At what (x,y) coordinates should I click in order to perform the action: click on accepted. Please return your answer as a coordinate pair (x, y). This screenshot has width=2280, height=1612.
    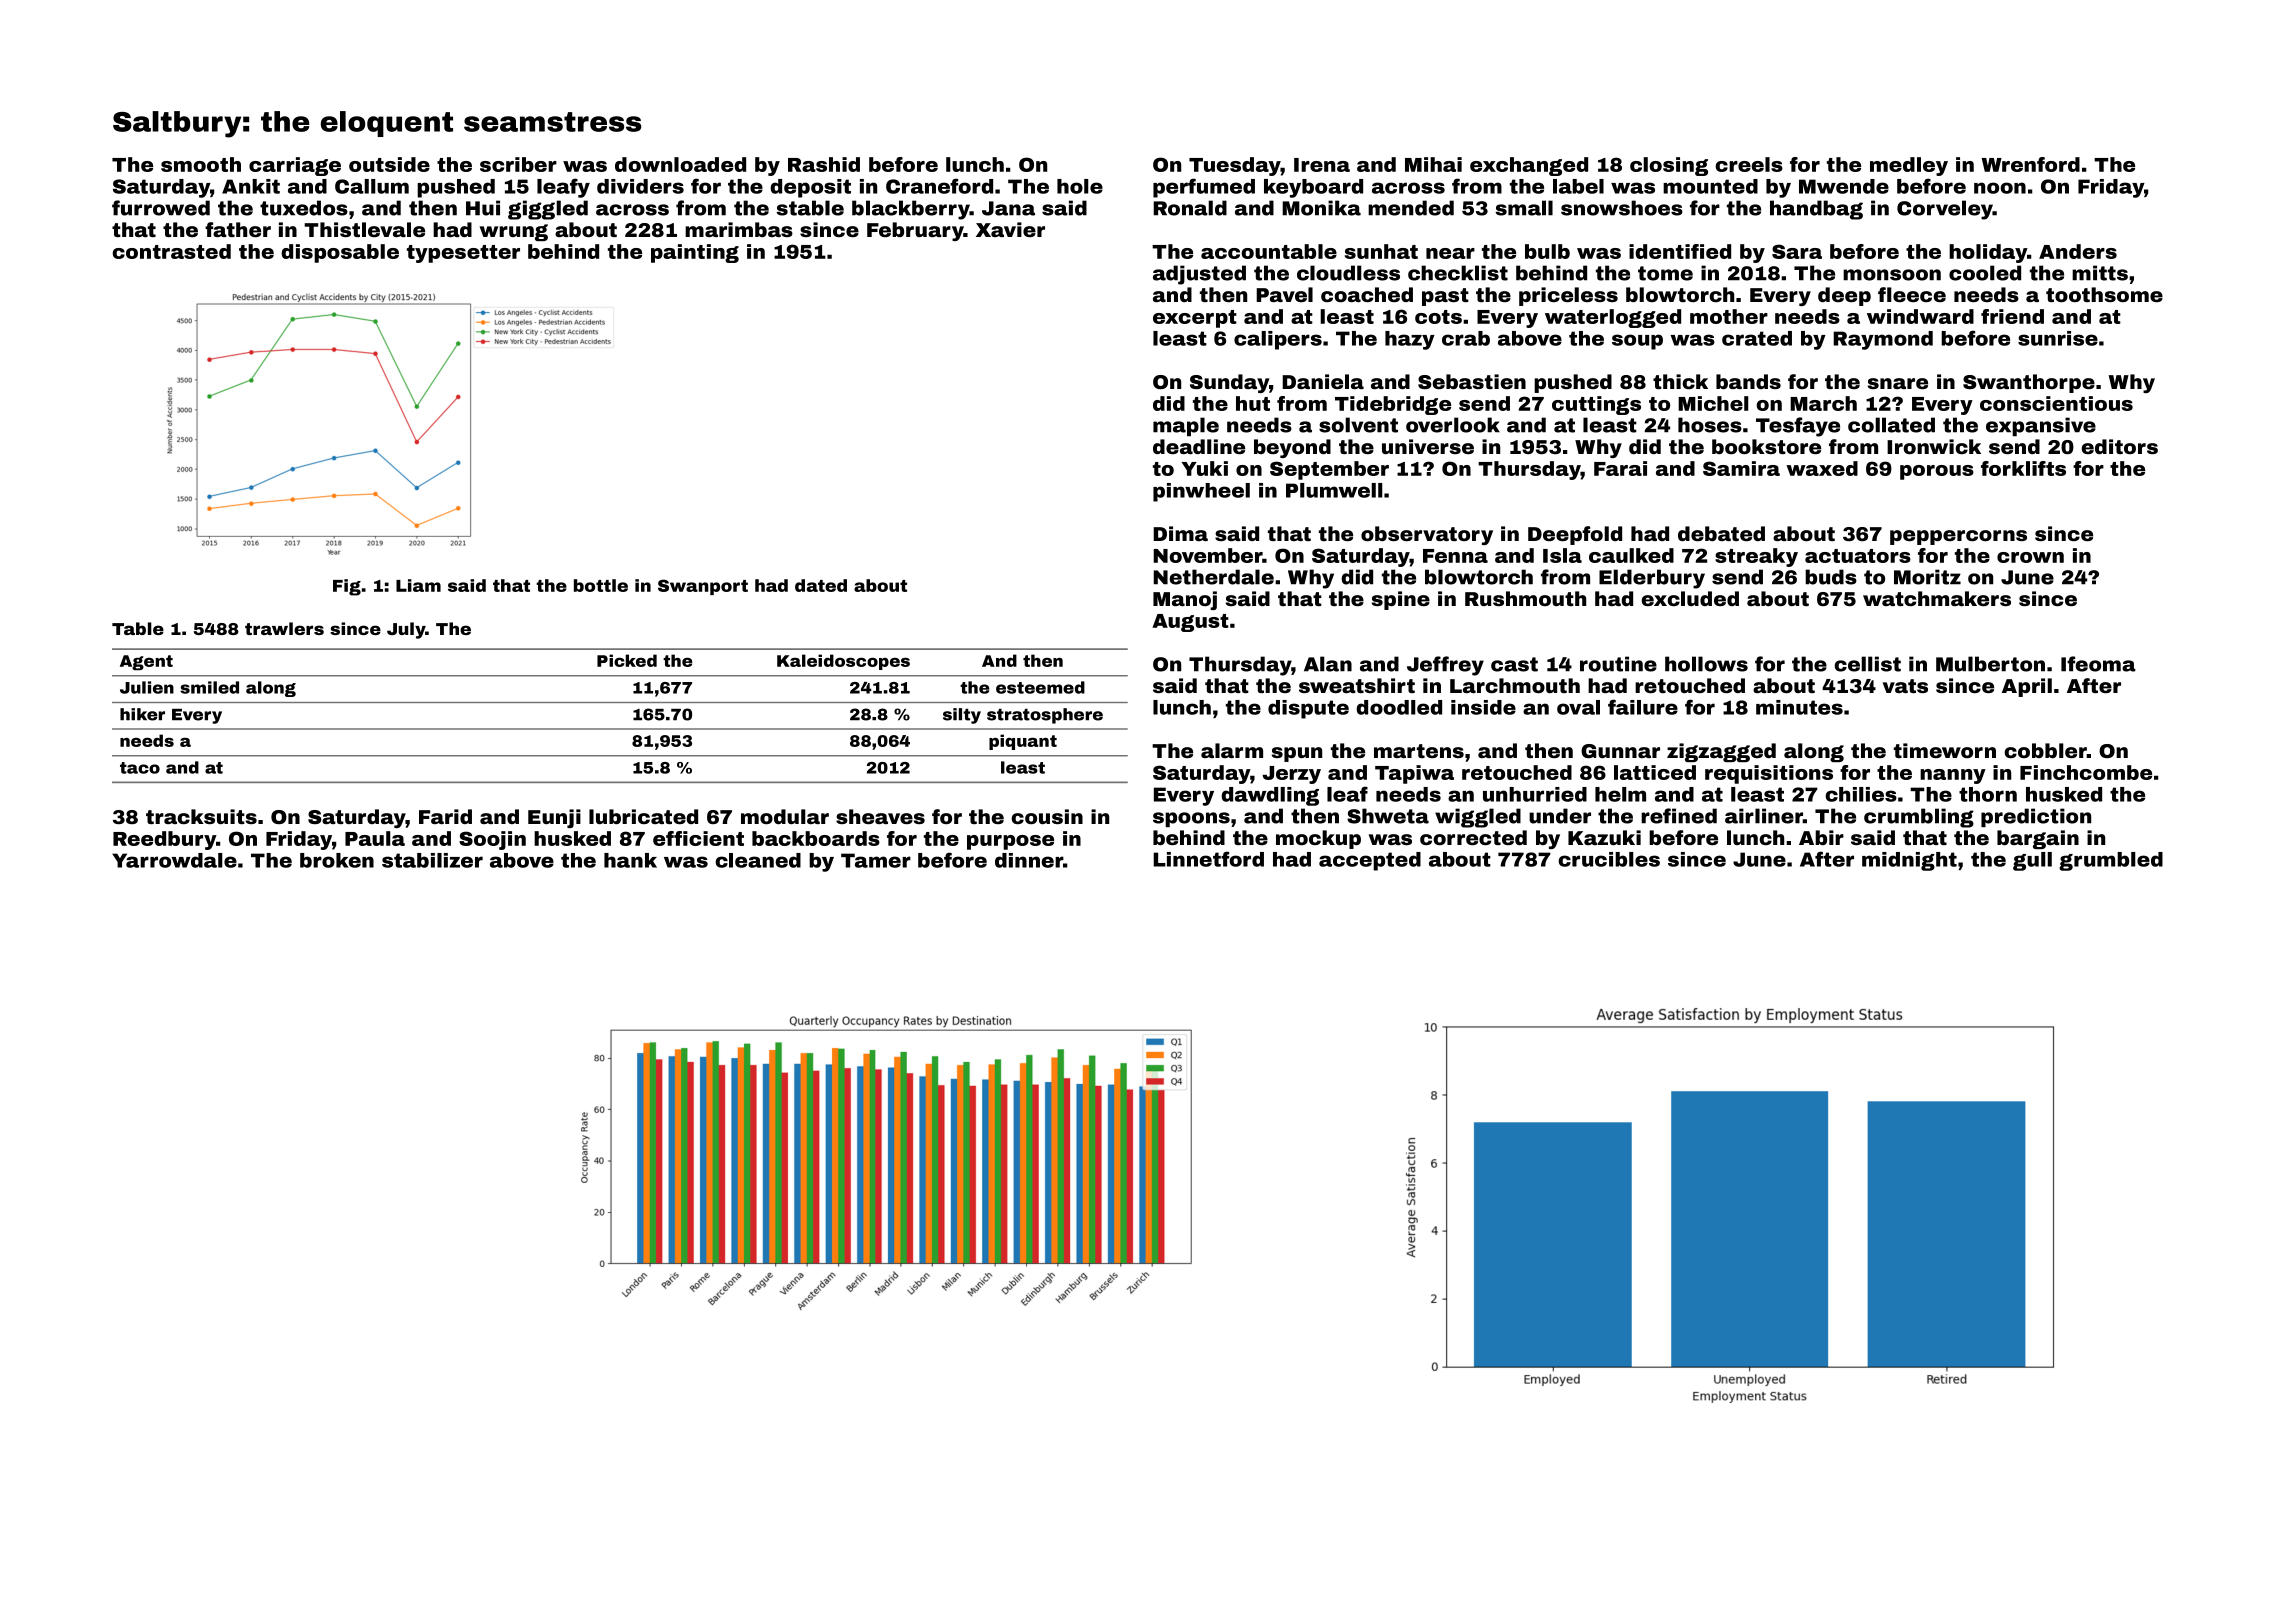
    Looking at the image, I should click on (1370, 861).
